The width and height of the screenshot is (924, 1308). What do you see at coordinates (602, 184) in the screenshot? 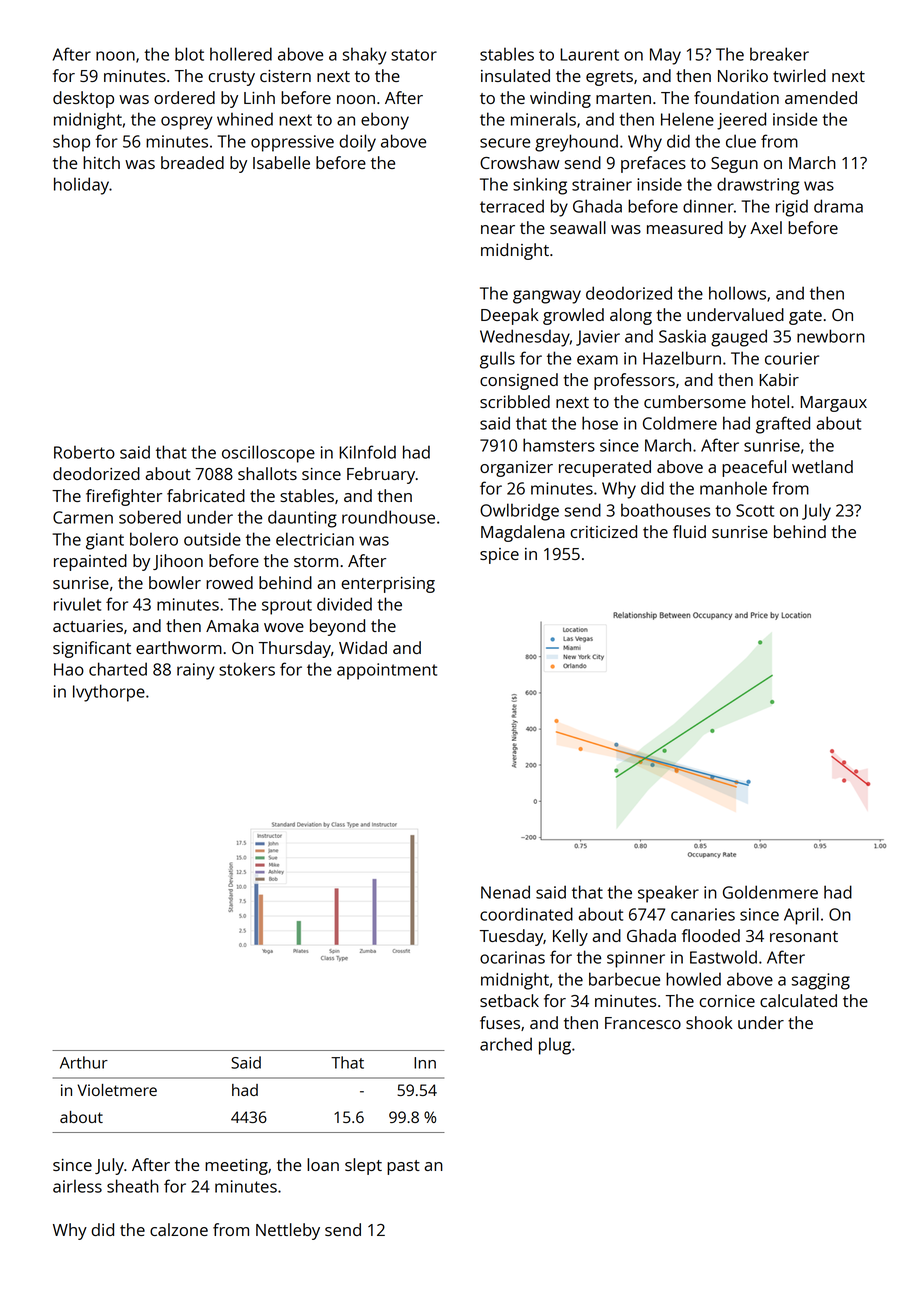
I see `strainer` at bounding box center [602, 184].
